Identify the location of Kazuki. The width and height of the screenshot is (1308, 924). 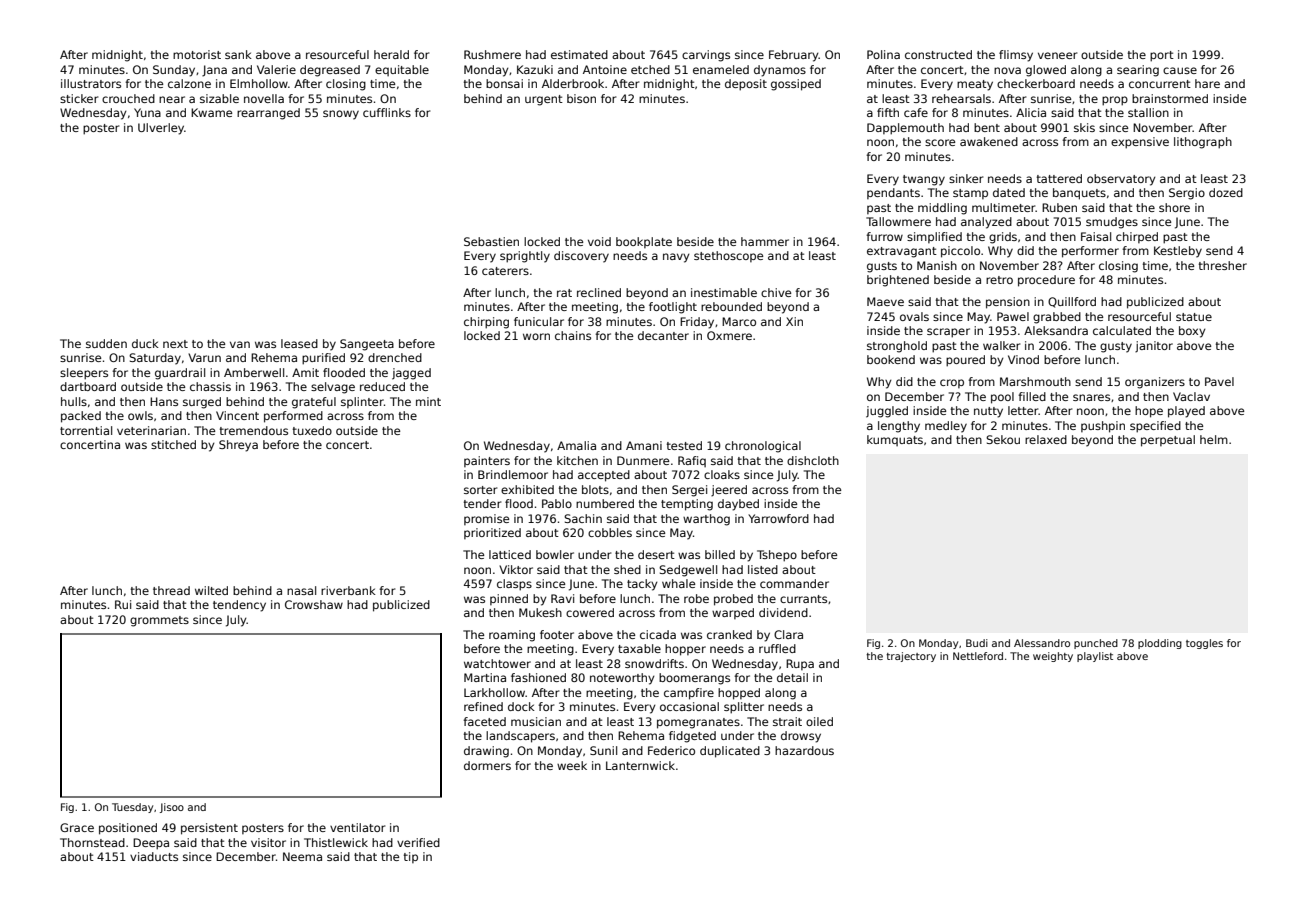
(535, 69).
